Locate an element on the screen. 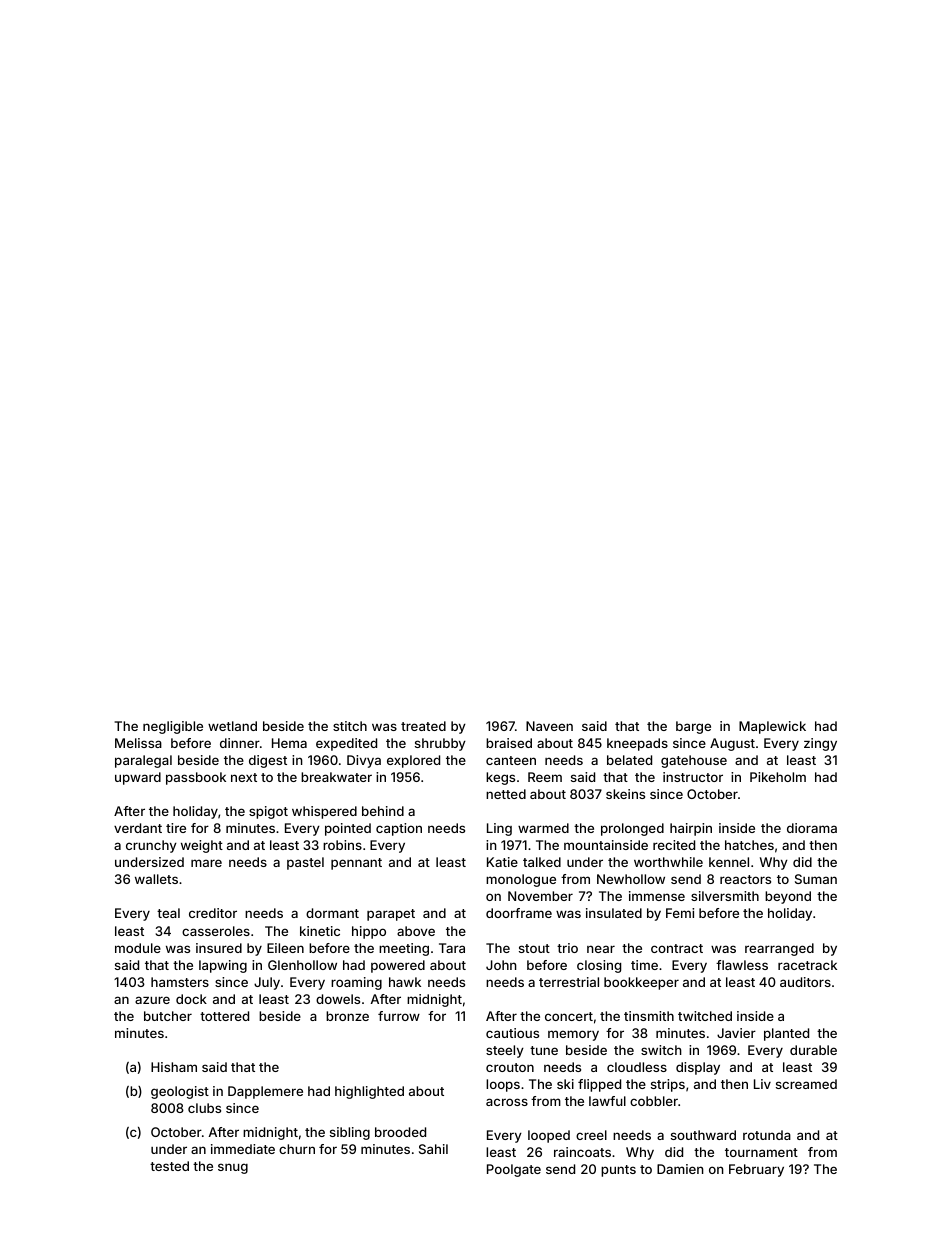 The image size is (952, 1233). wallets is located at coordinates (156, 879).
